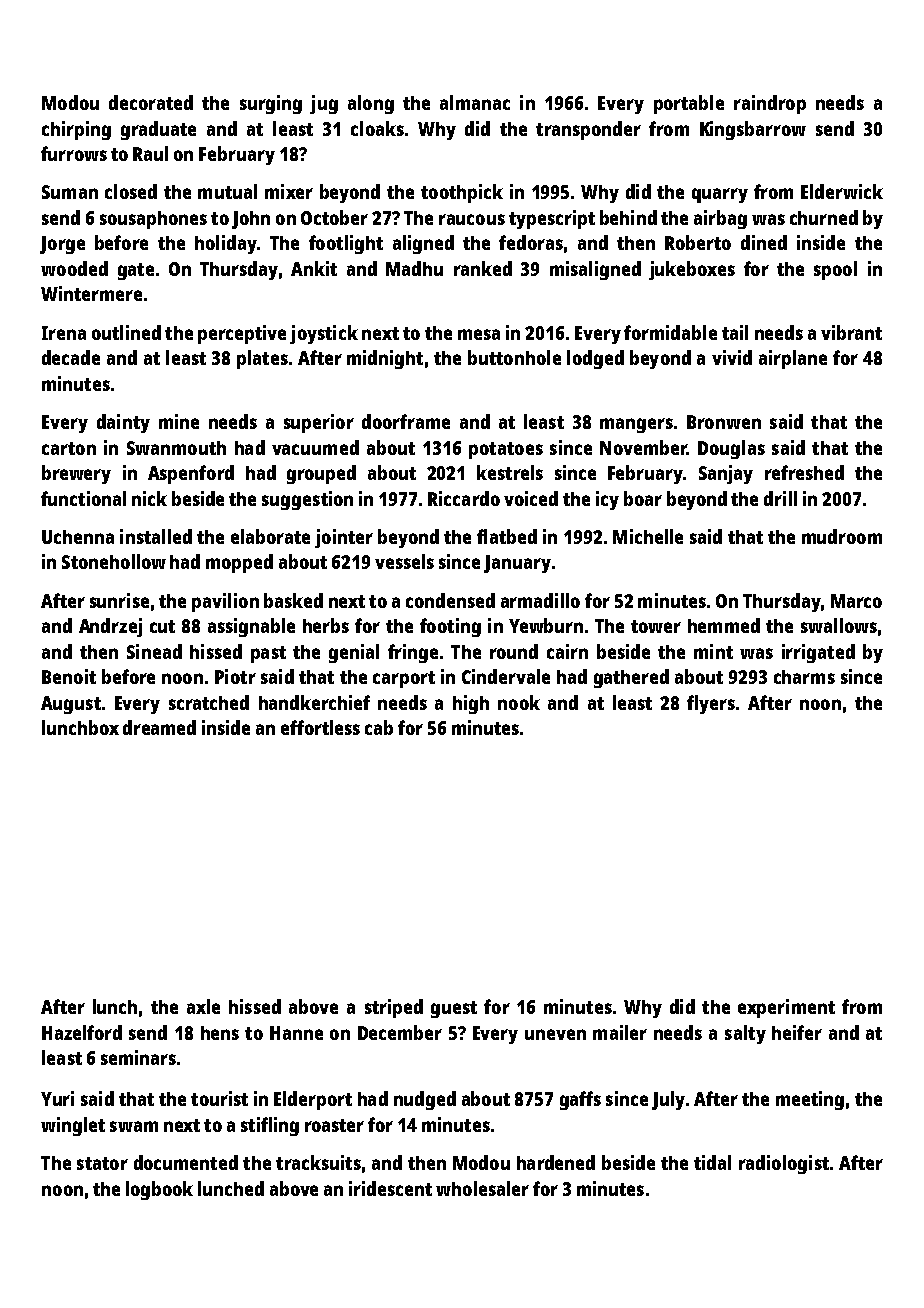 The image size is (924, 1308). What do you see at coordinates (179, 421) in the screenshot?
I see `mine` at bounding box center [179, 421].
